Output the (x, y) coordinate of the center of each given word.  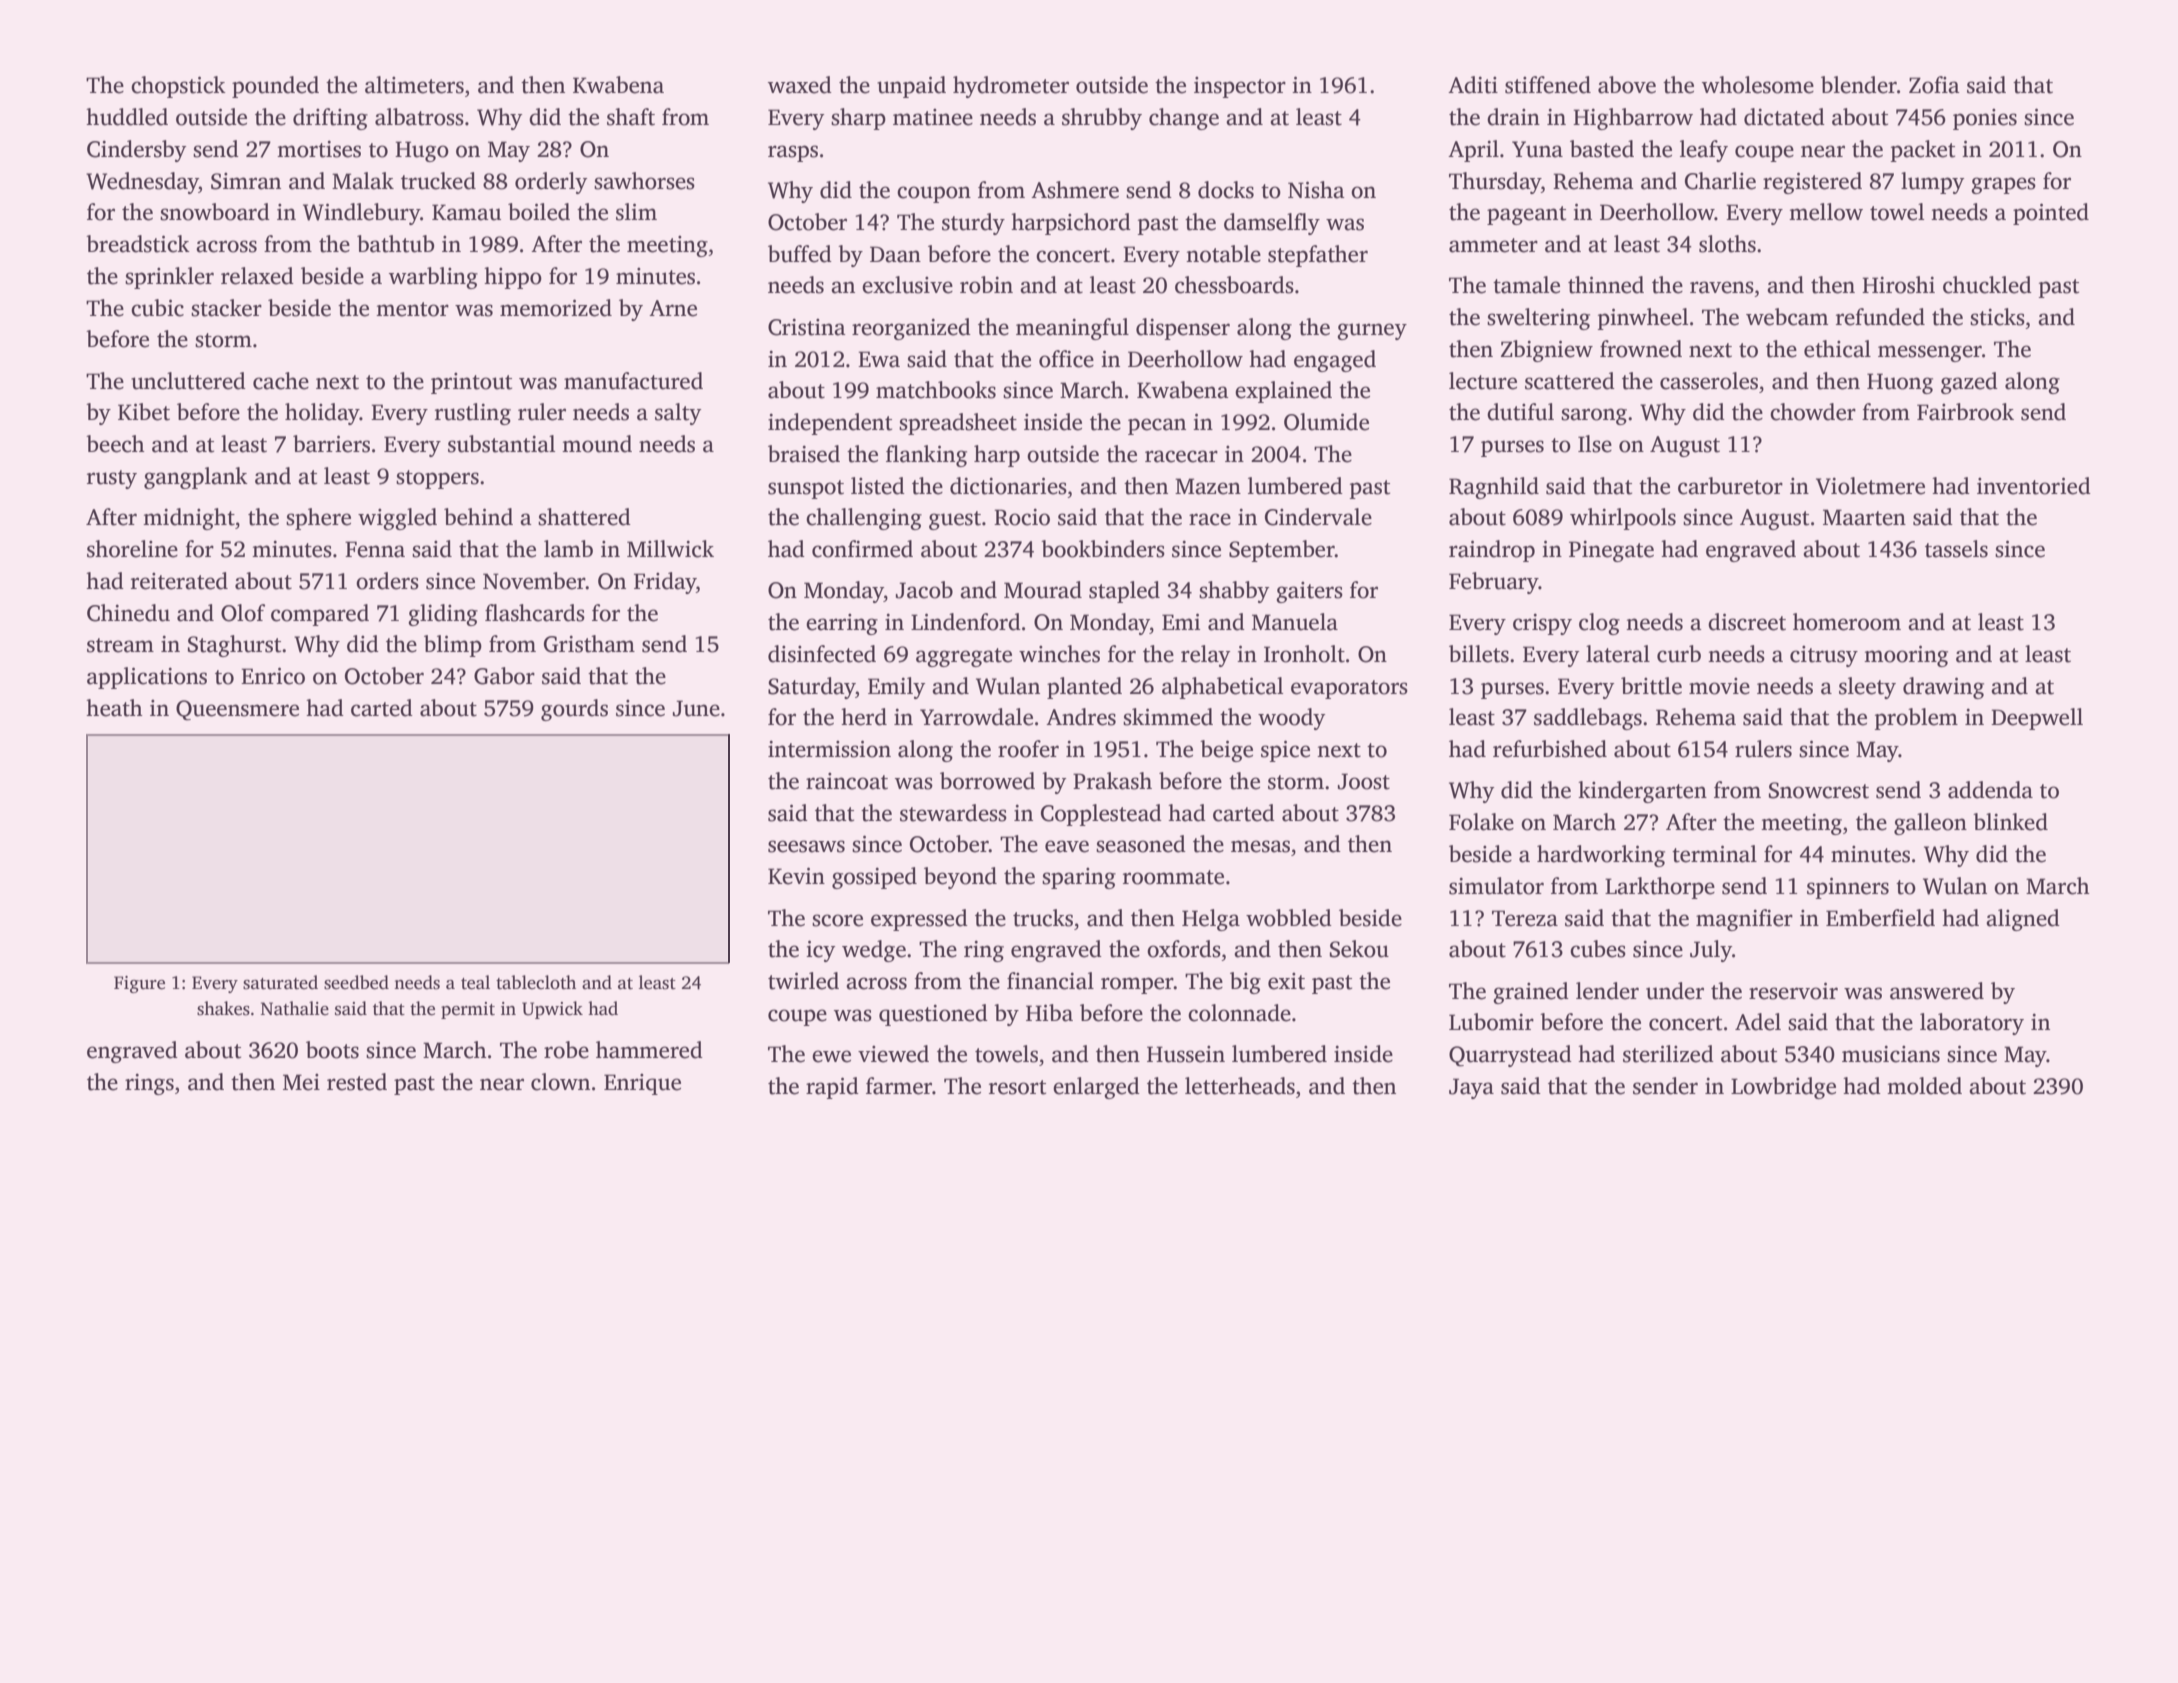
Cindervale (1318, 517)
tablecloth (536, 982)
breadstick (138, 244)
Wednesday (142, 183)
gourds (574, 710)
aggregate (964, 657)
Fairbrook (1965, 412)
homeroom (1847, 622)
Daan (895, 254)
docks (1226, 190)
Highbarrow (1633, 119)
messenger (1930, 353)
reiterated (179, 581)
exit (1286, 981)
